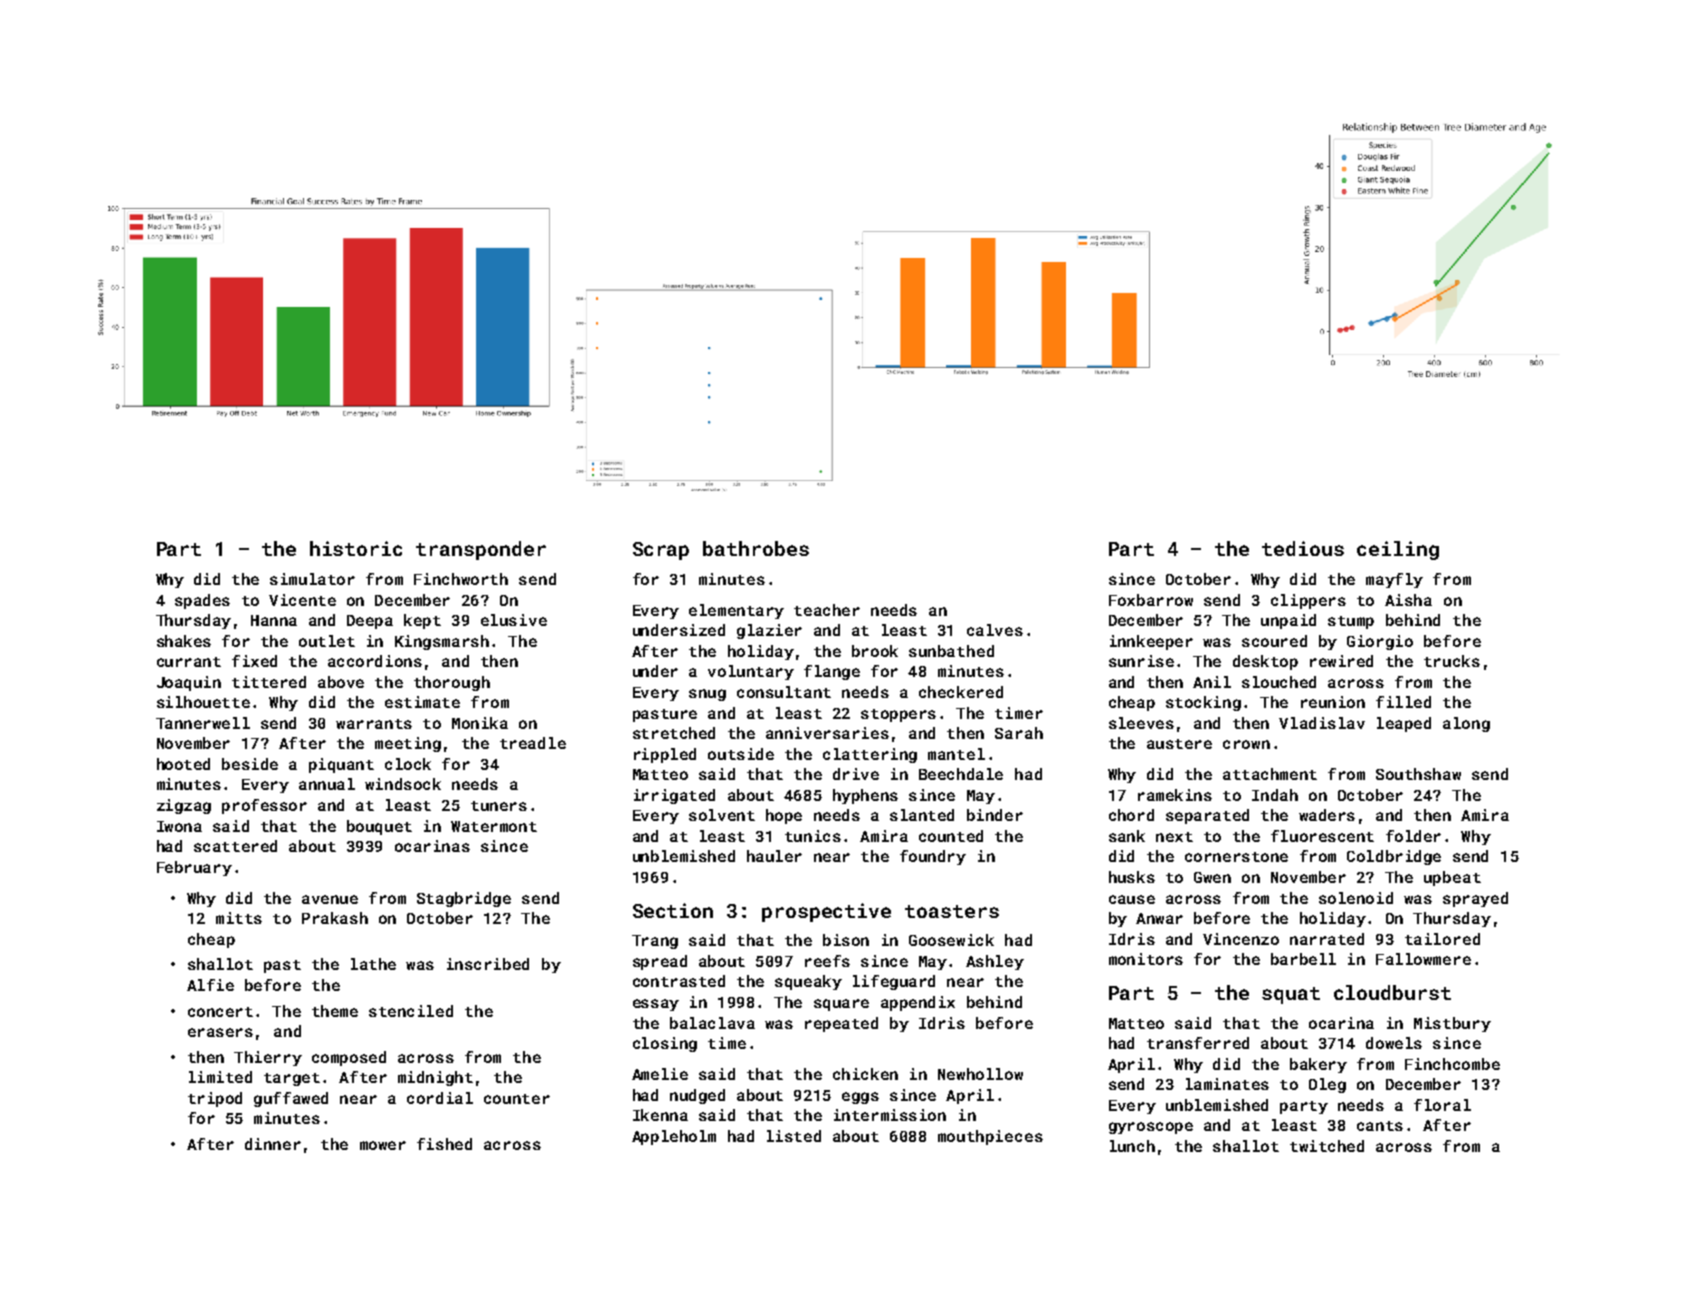  Describe the element at coordinates (827, 733) in the page. I see `anniversaries` at that location.
